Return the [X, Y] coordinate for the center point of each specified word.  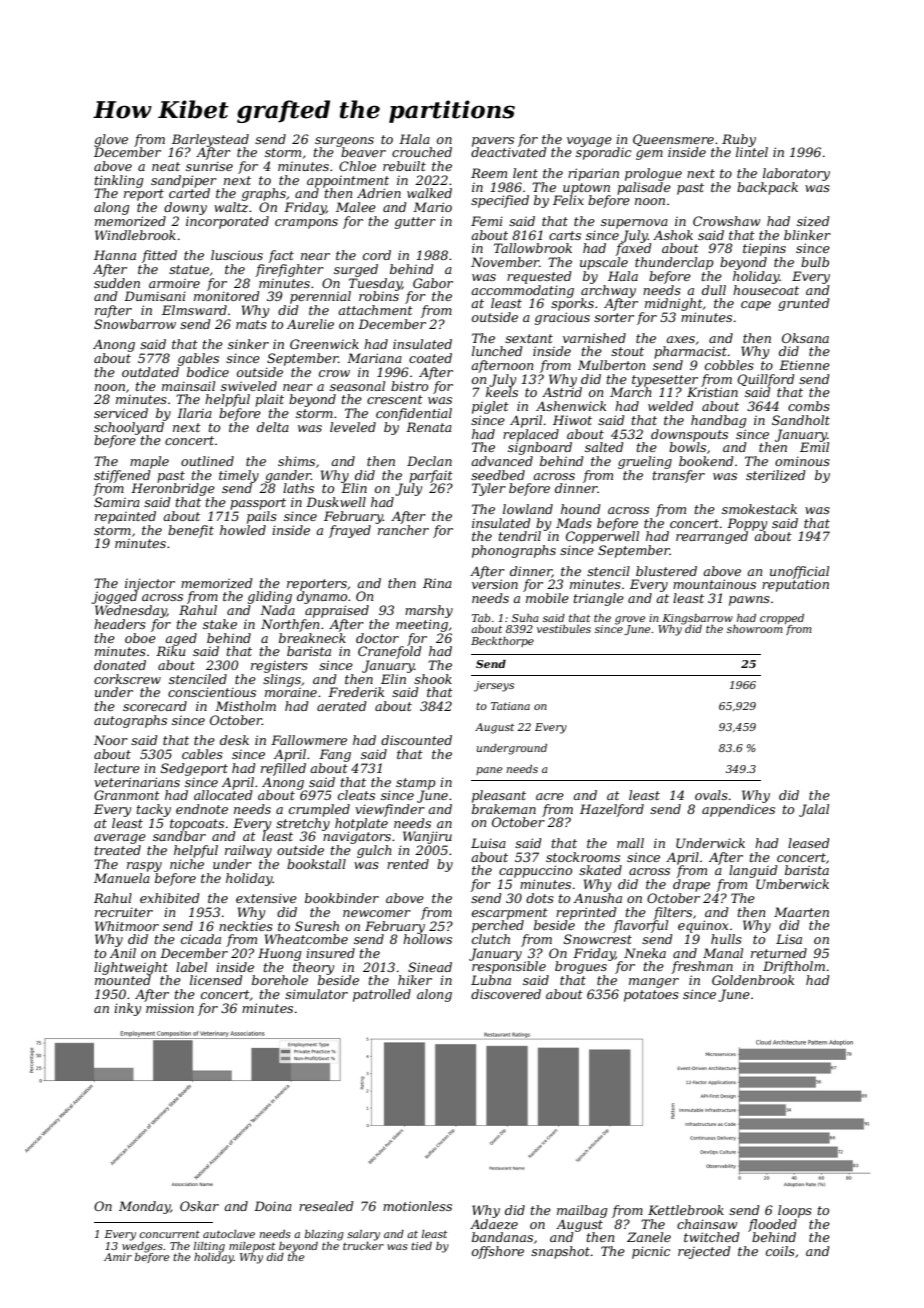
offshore [498, 1252]
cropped [782, 619]
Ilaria [194, 413]
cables [202, 754]
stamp [416, 784]
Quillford [766, 380]
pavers [493, 142]
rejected [704, 1252]
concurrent [169, 1234]
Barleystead [210, 140]
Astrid [562, 392]
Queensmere [673, 140]
